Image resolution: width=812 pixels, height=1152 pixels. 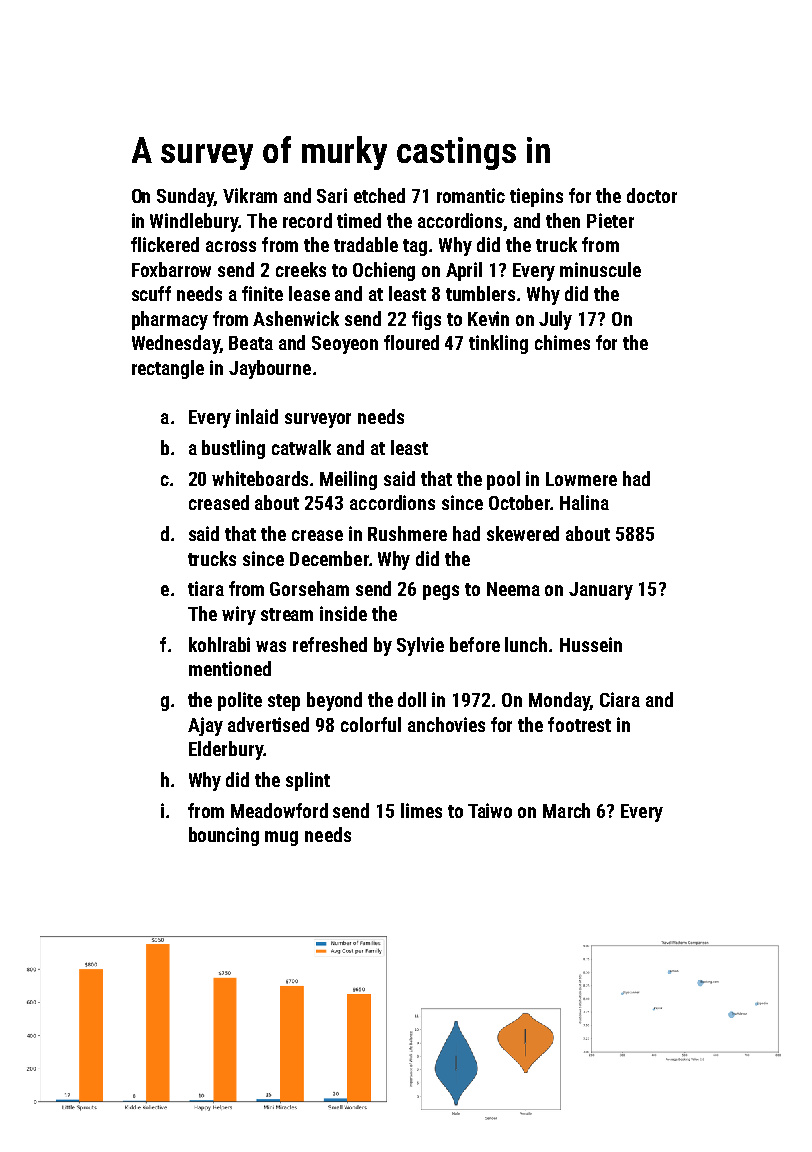 What do you see at coordinates (584, 502) in the image?
I see `Halina` at bounding box center [584, 502].
